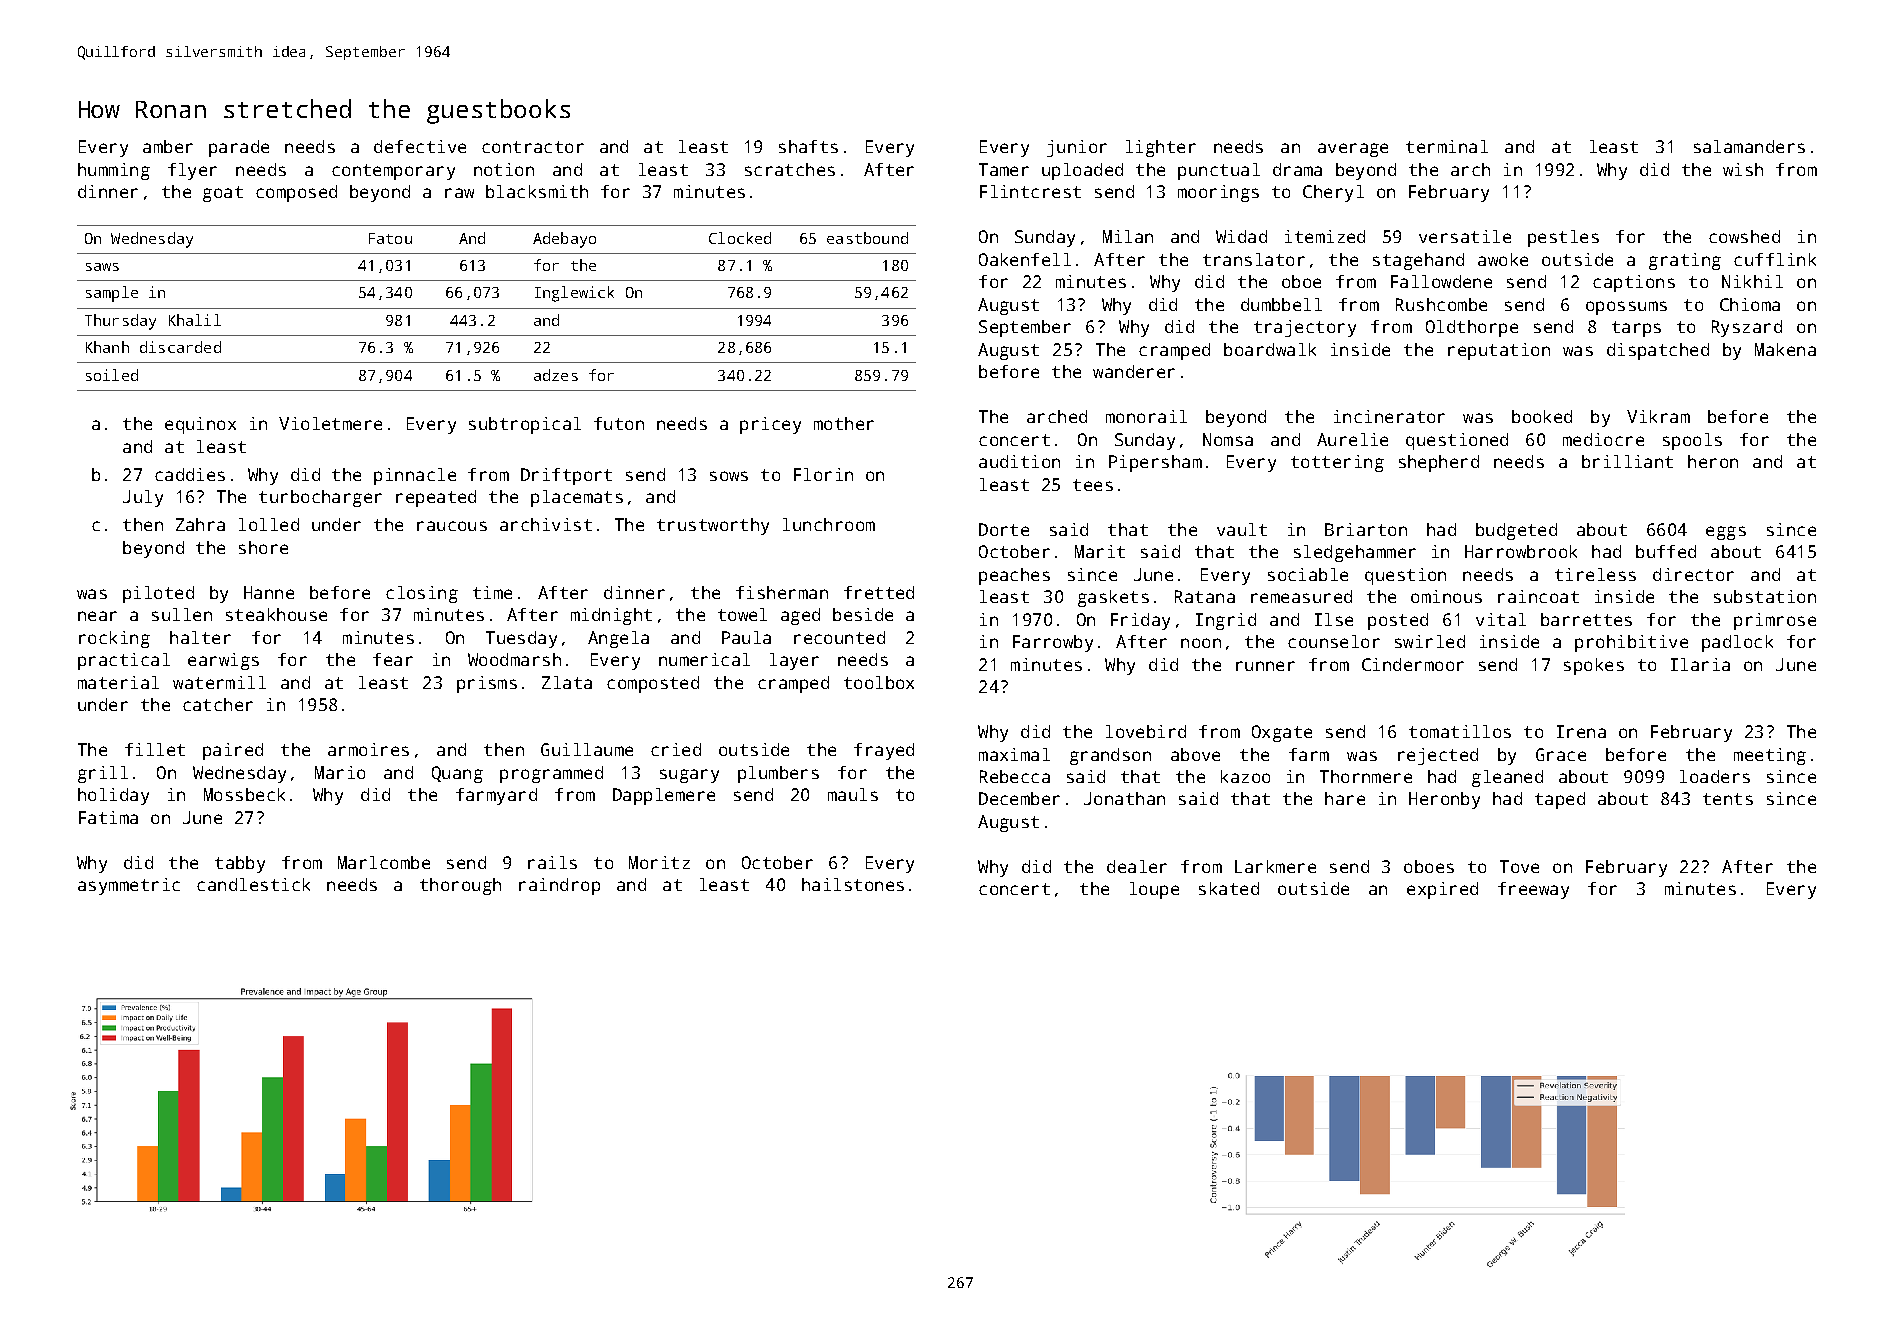  I want to click on drama, so click(1297, 169).
